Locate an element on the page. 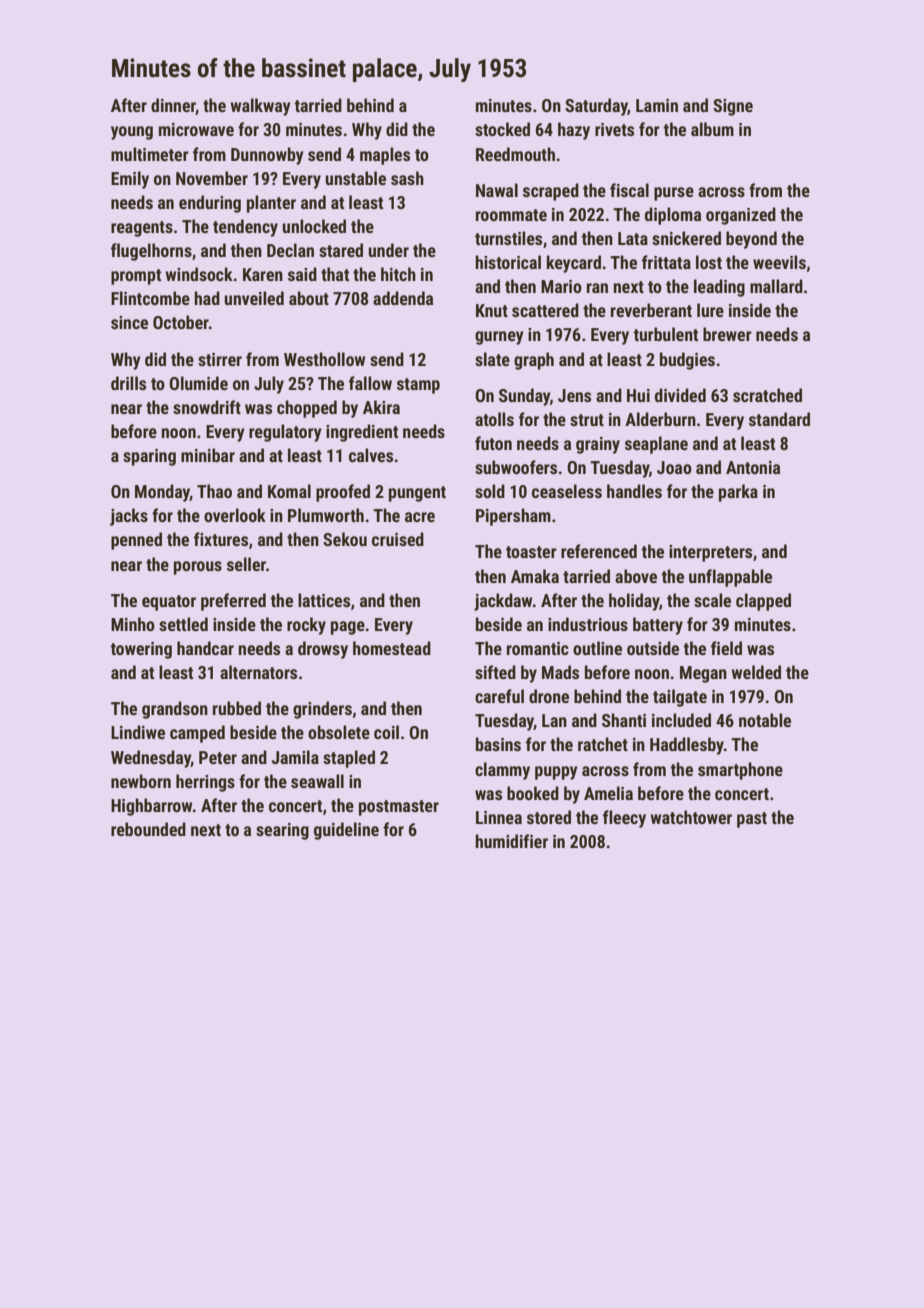 Image resolution: width=924 pixels, height=1308 pixels. reverberant is located at coordinates (651, 310).
